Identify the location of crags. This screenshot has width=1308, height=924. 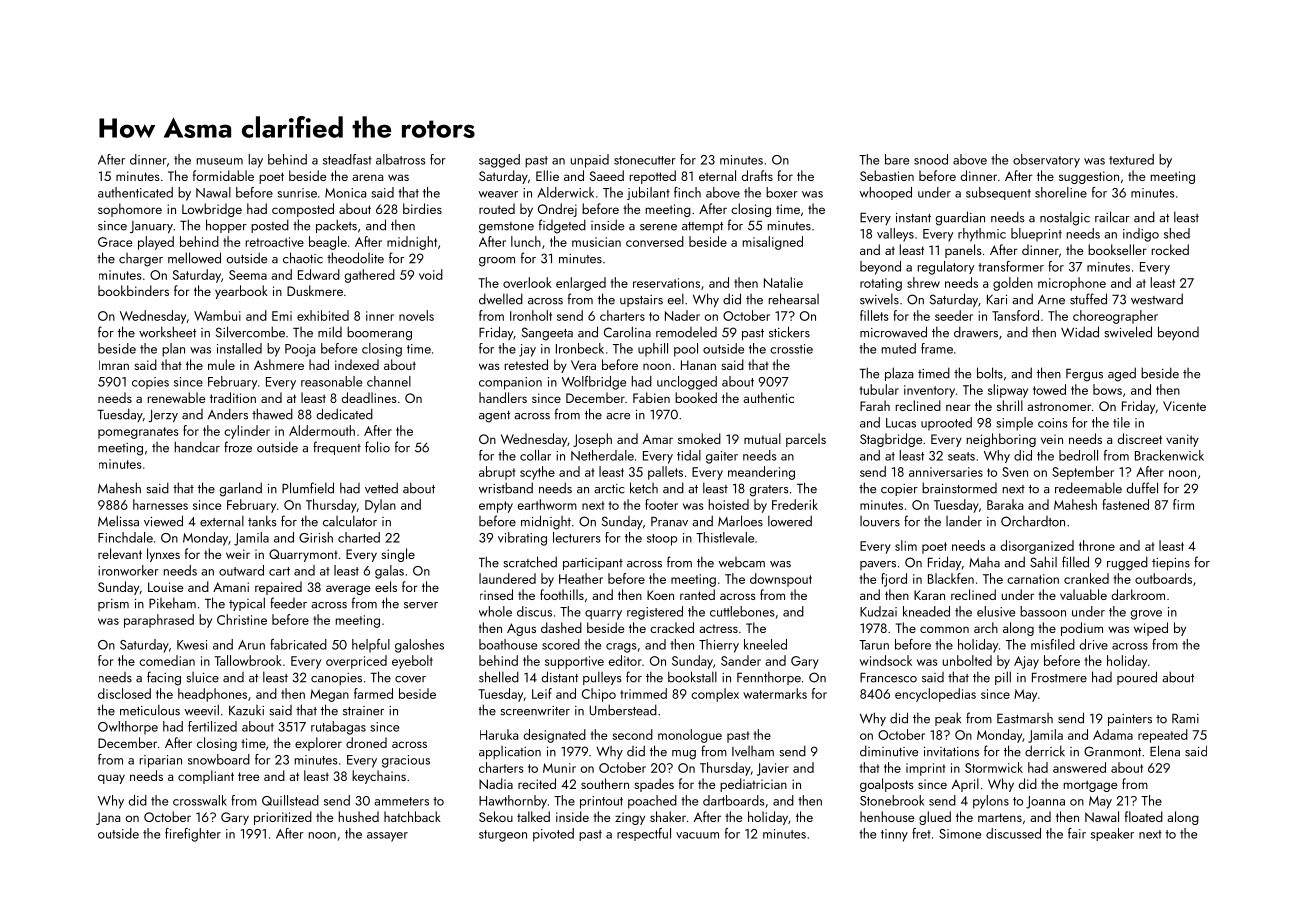
(621, 648).
